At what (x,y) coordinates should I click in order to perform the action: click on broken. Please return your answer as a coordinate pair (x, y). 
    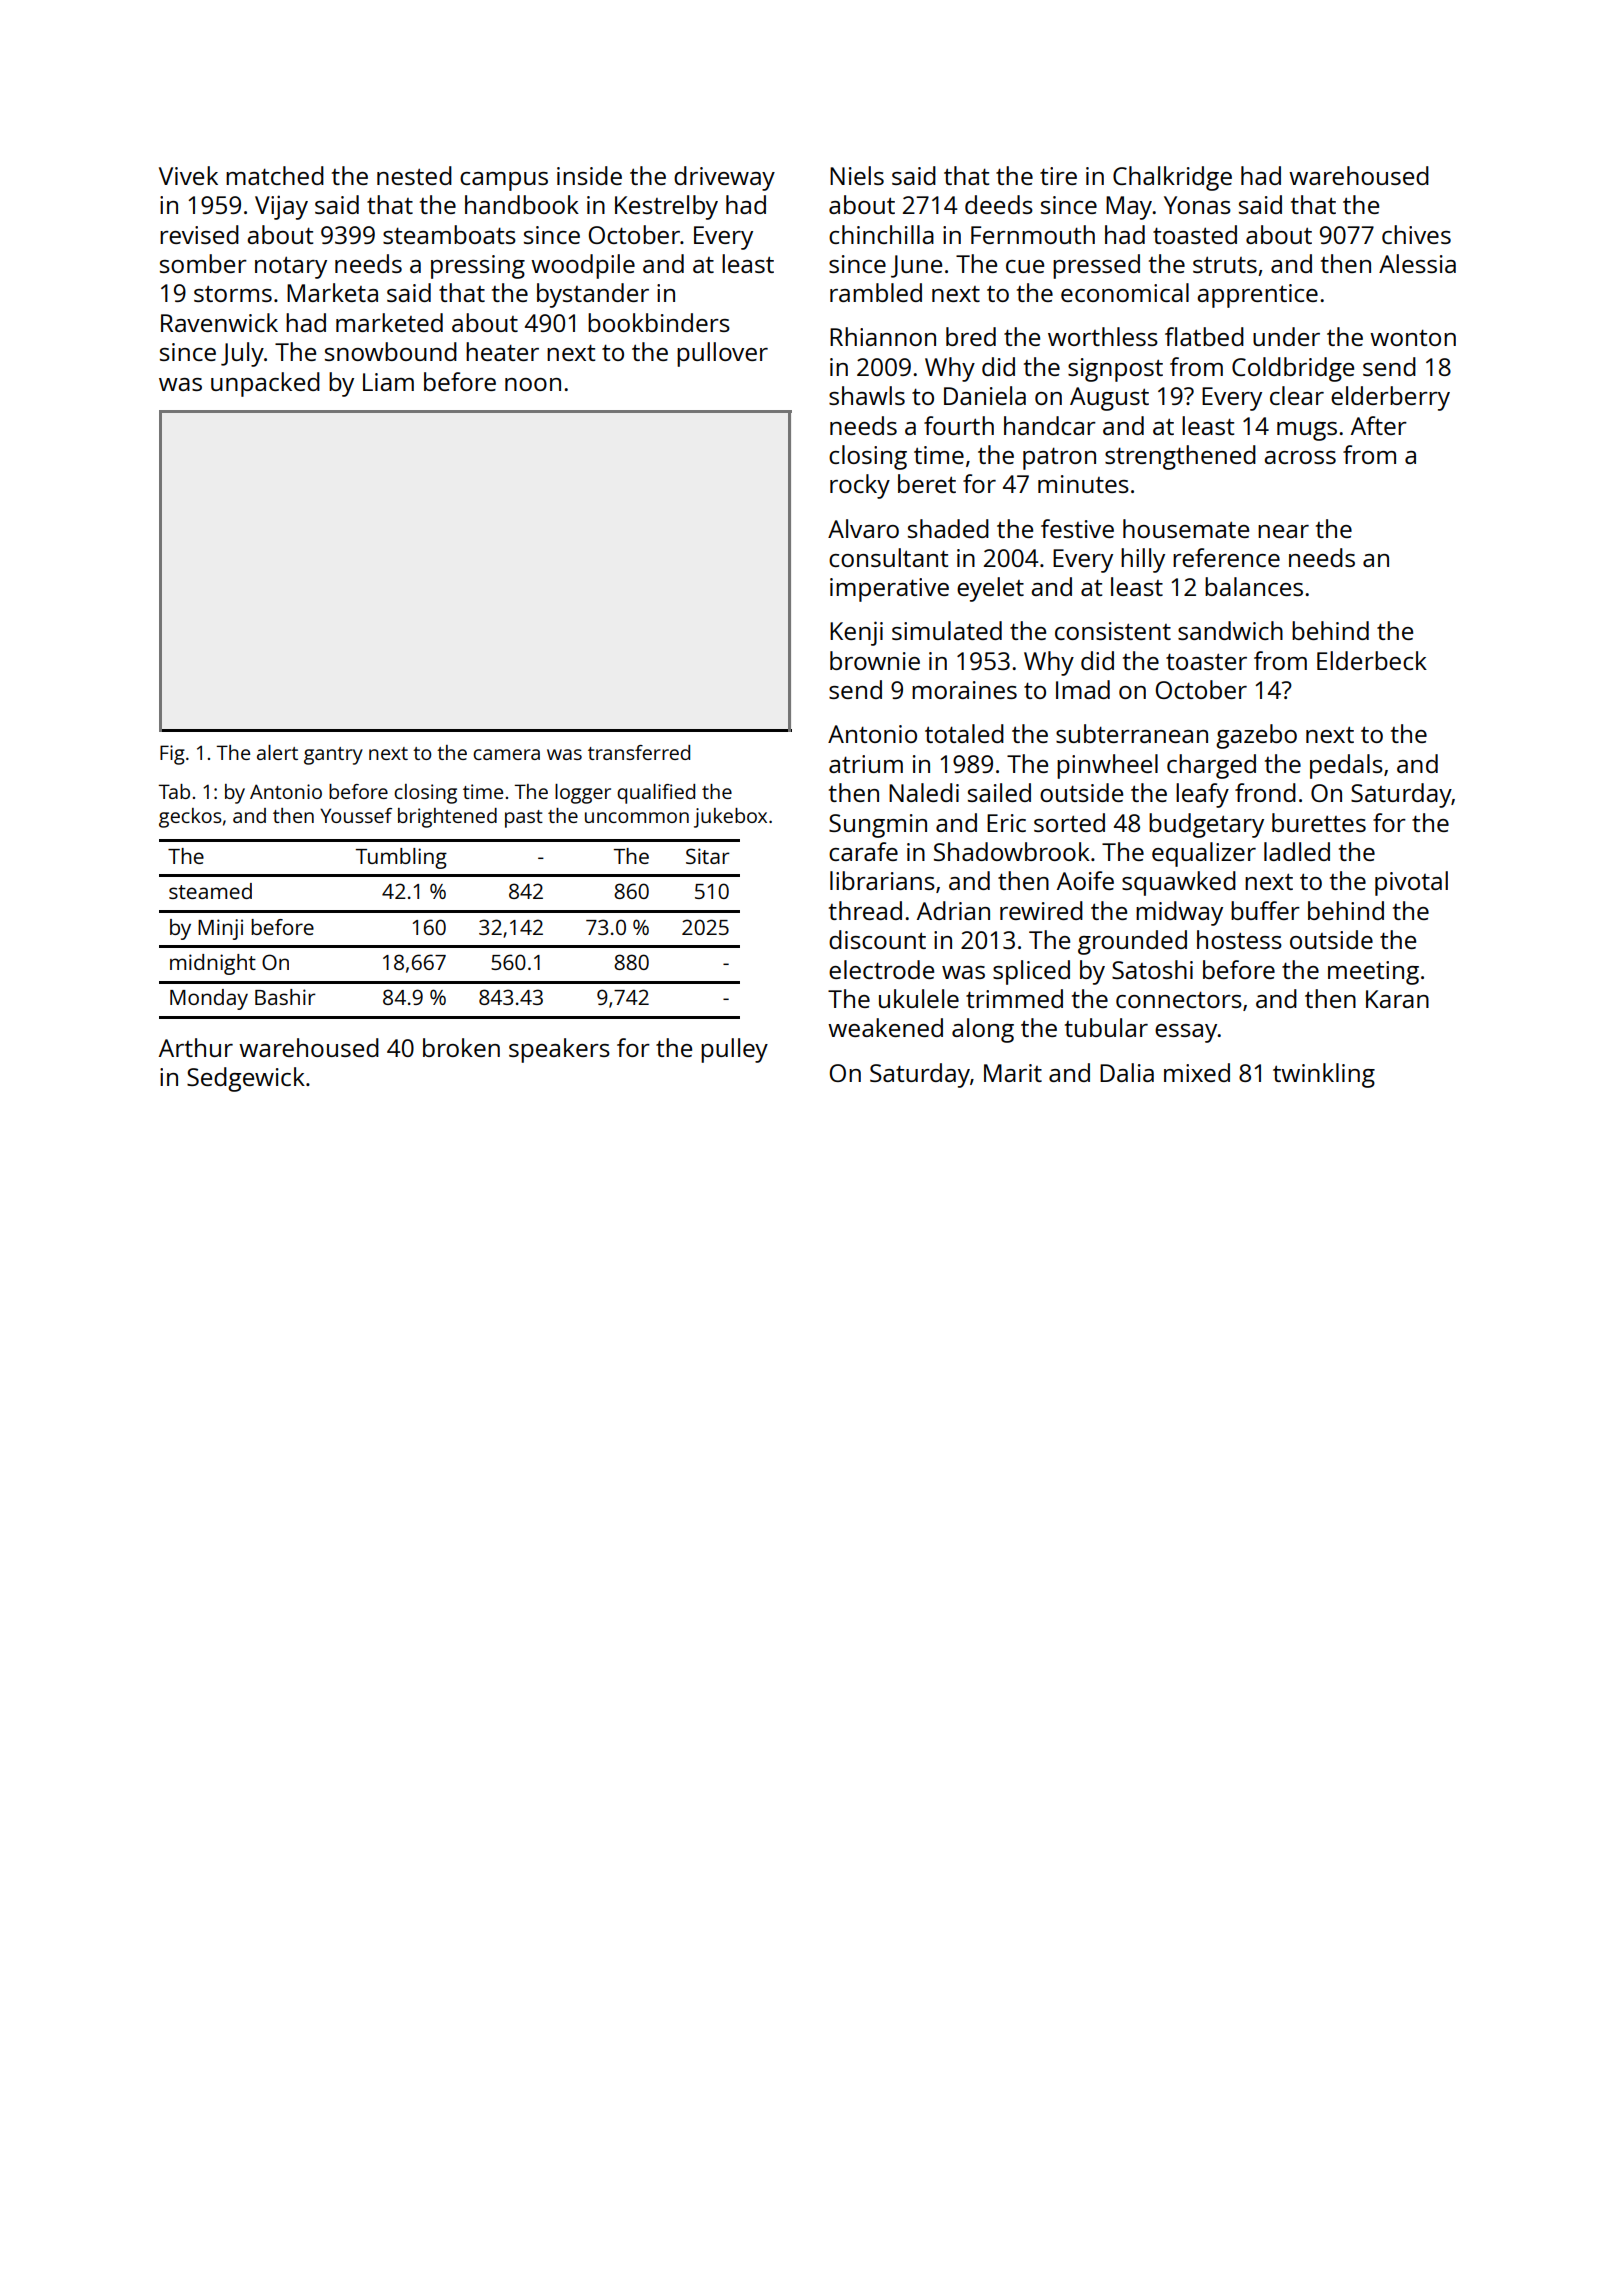
    Looking at the image, I should click on (461, 1047).
